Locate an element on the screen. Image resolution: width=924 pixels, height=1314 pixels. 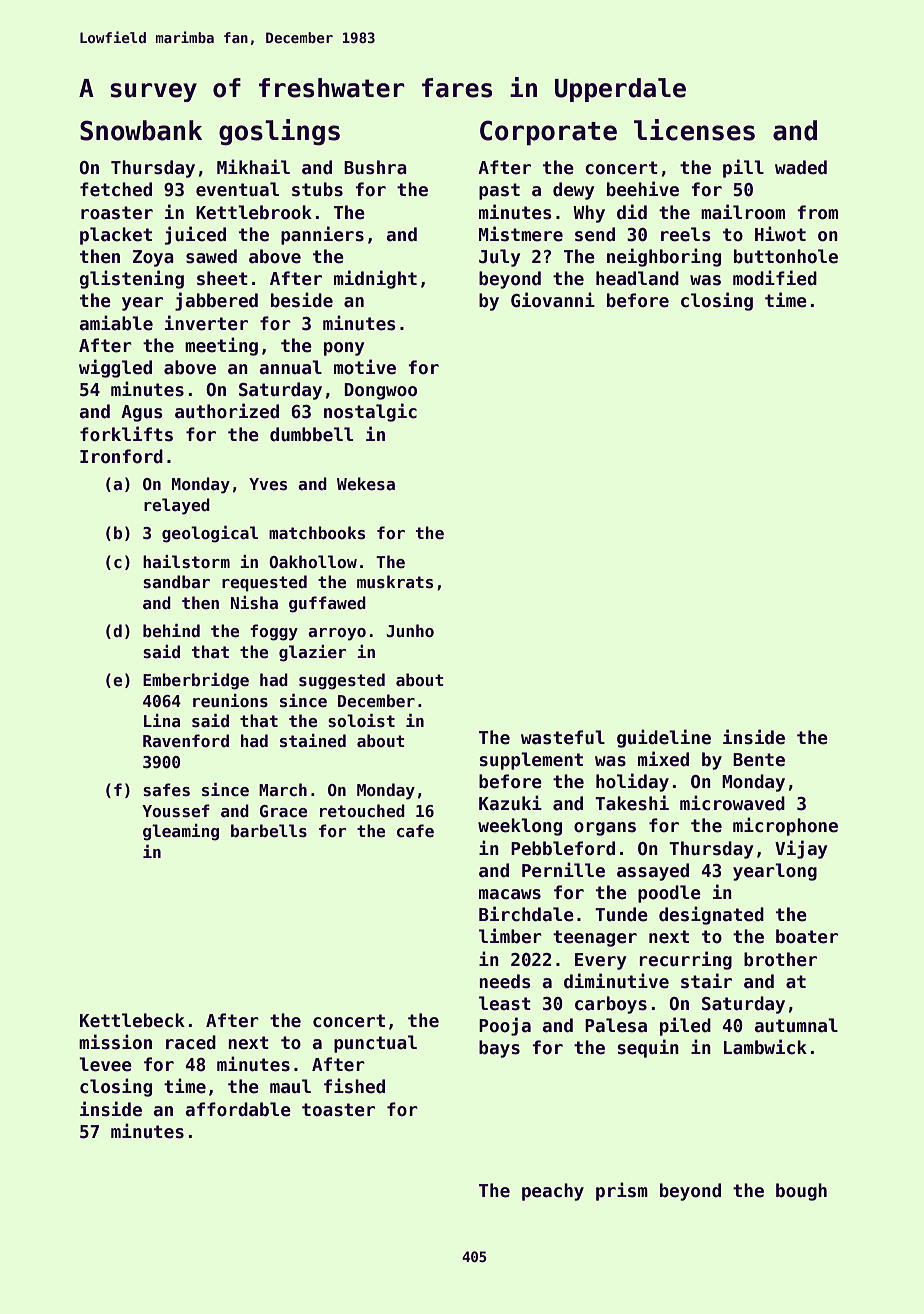
beehive is located at coordinates (643, 189).
